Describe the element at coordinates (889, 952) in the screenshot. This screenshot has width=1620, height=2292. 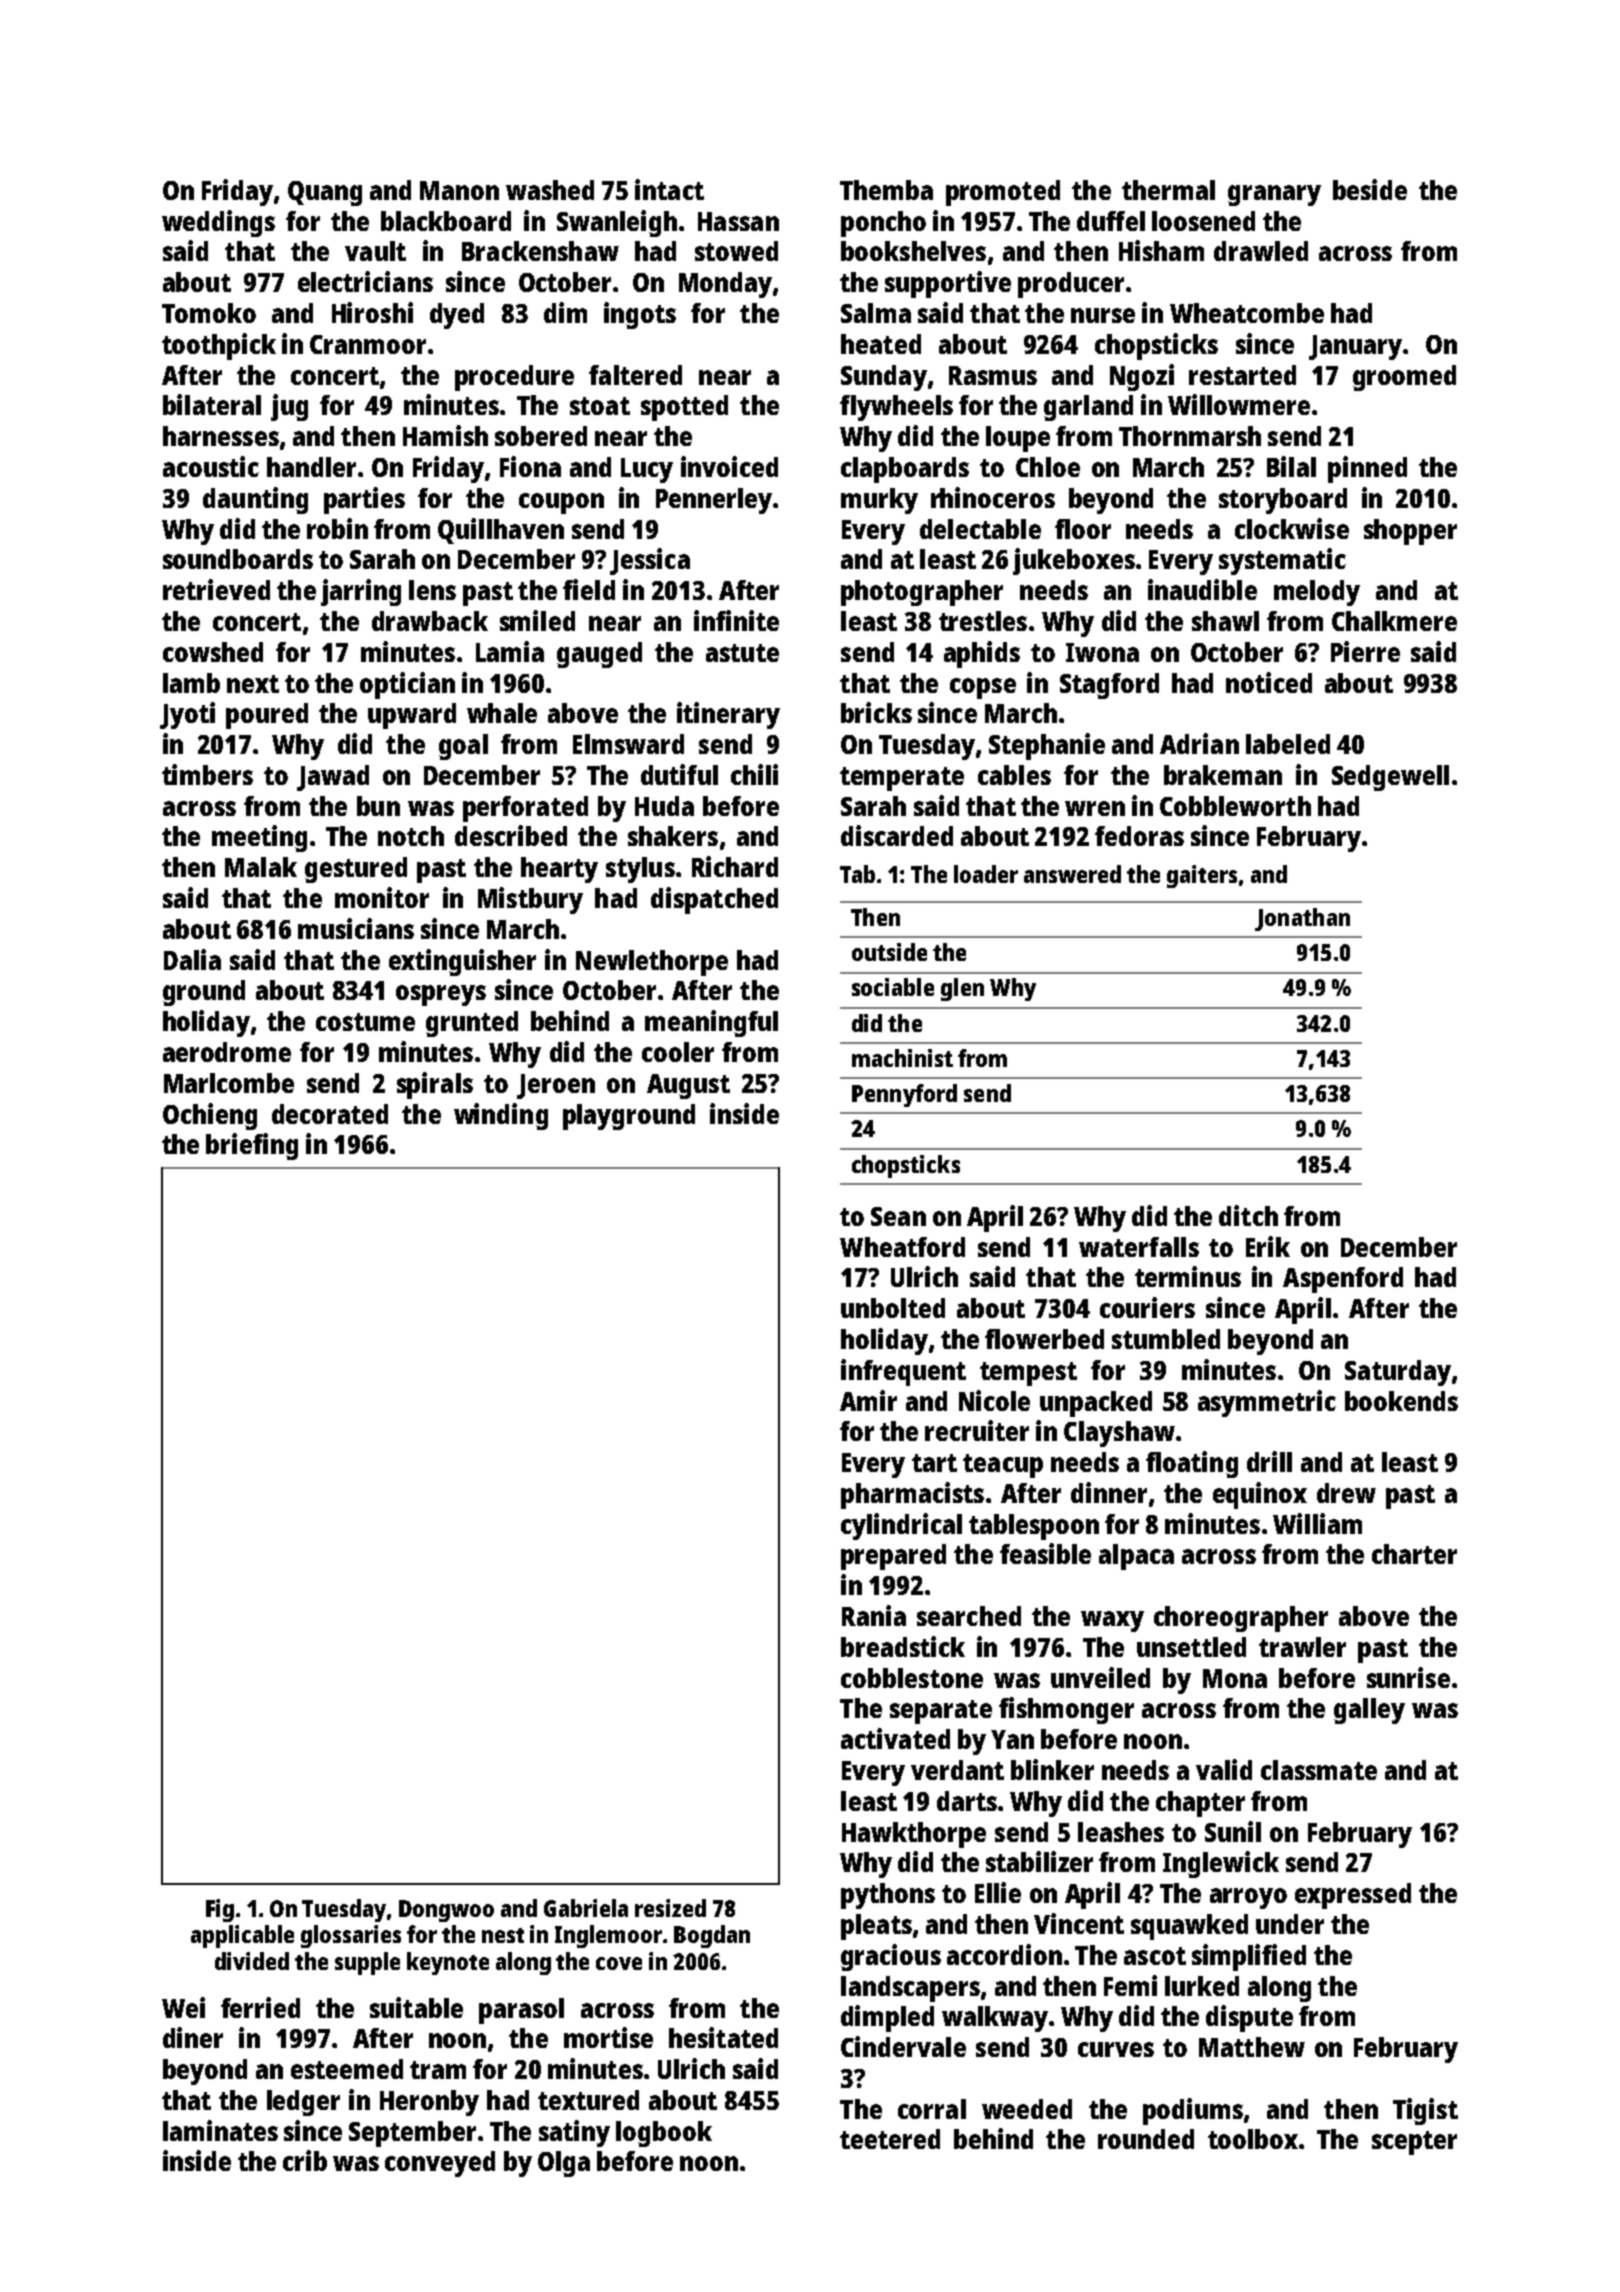
I see `outside` at that location.
